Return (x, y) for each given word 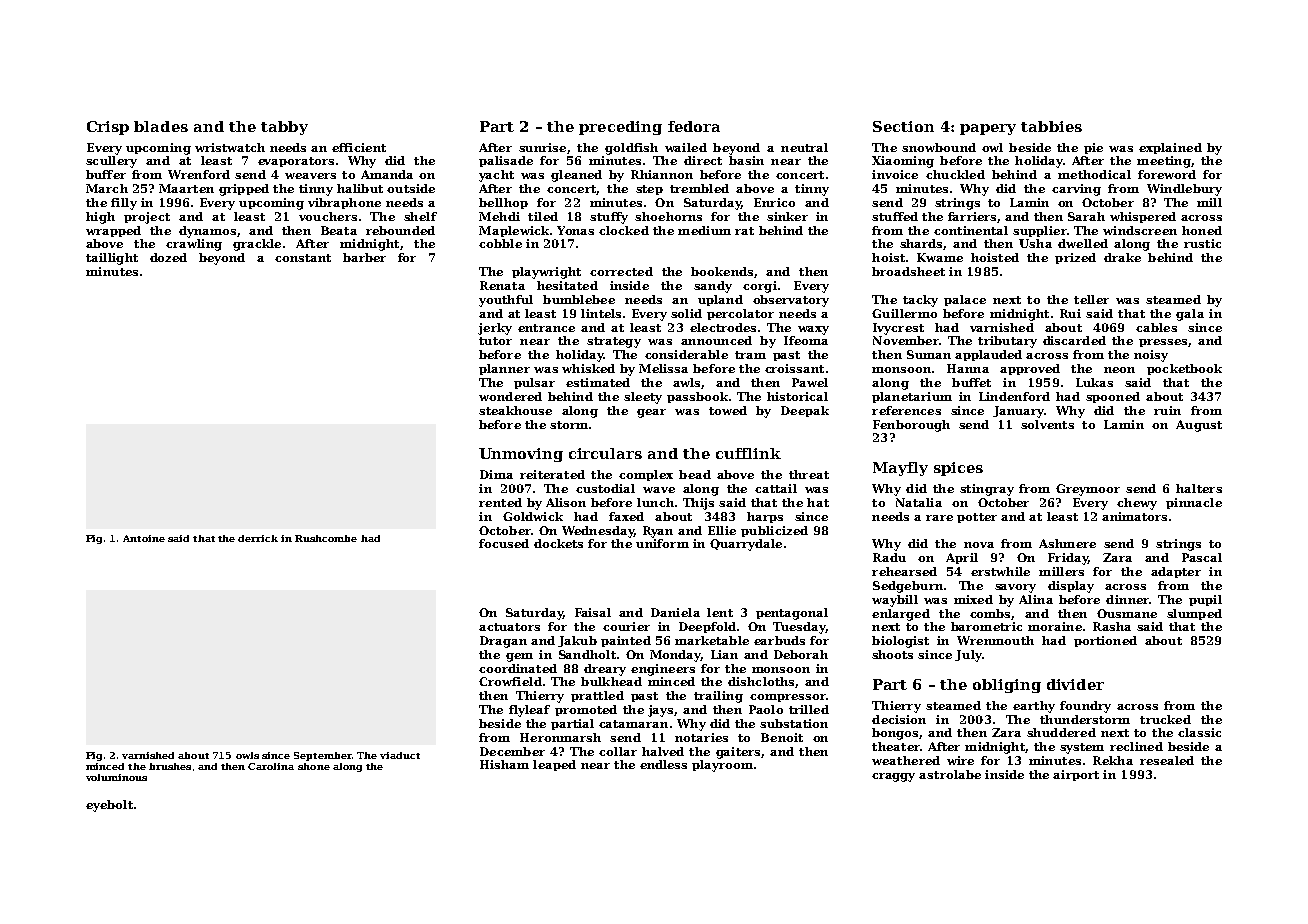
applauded (988, 355)
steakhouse (515, 410)
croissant (794, 368)
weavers (310, 176)
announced (716, 340)
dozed (168, 257)
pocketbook (1184, 369)
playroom (722, 766)
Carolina (271, 766)
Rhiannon (662, 174)
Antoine (144, 538)
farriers (972, 216)
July (968, 656)
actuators (509, 627)
